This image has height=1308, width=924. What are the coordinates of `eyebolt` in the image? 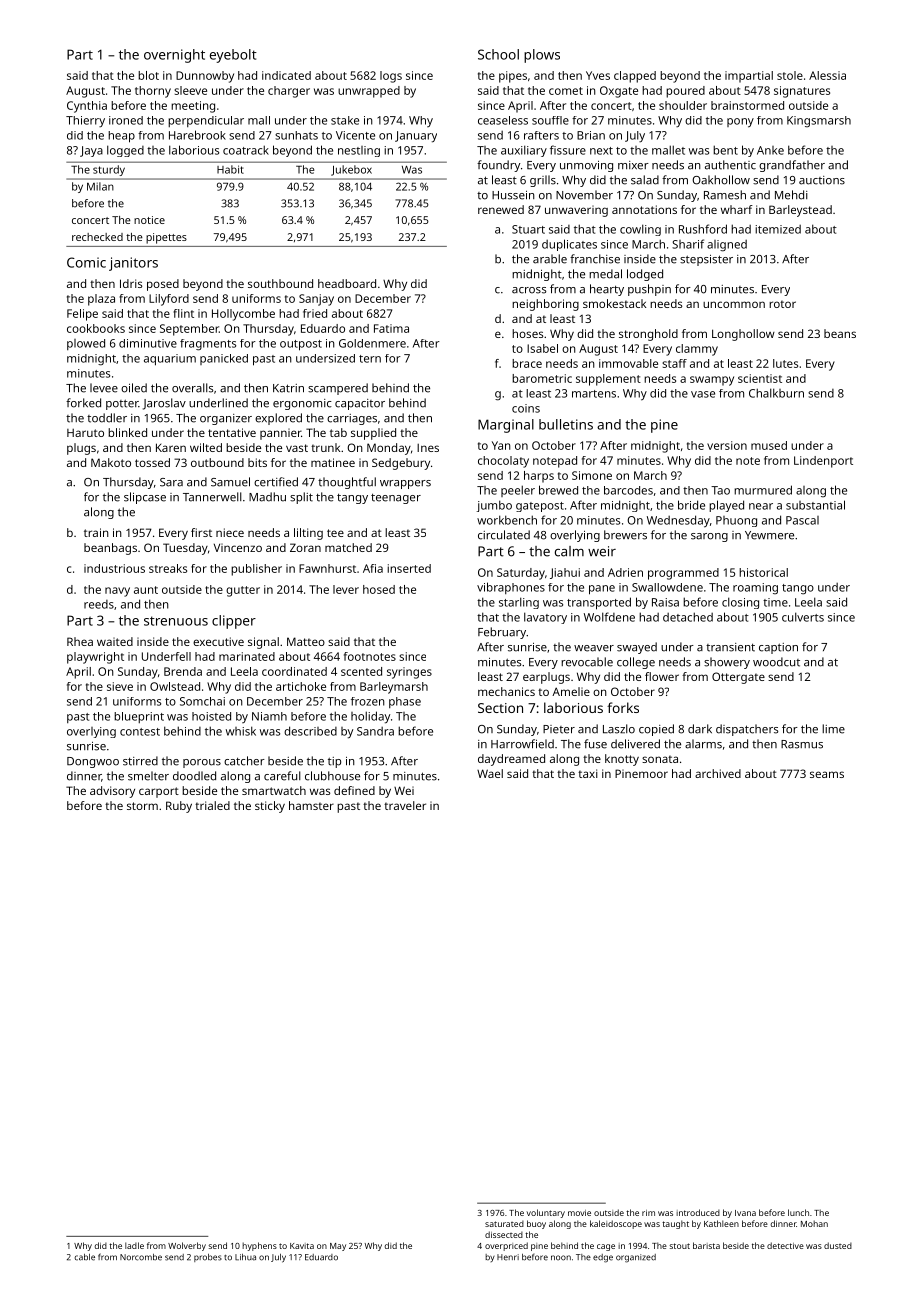 It's located at (233, 56).
